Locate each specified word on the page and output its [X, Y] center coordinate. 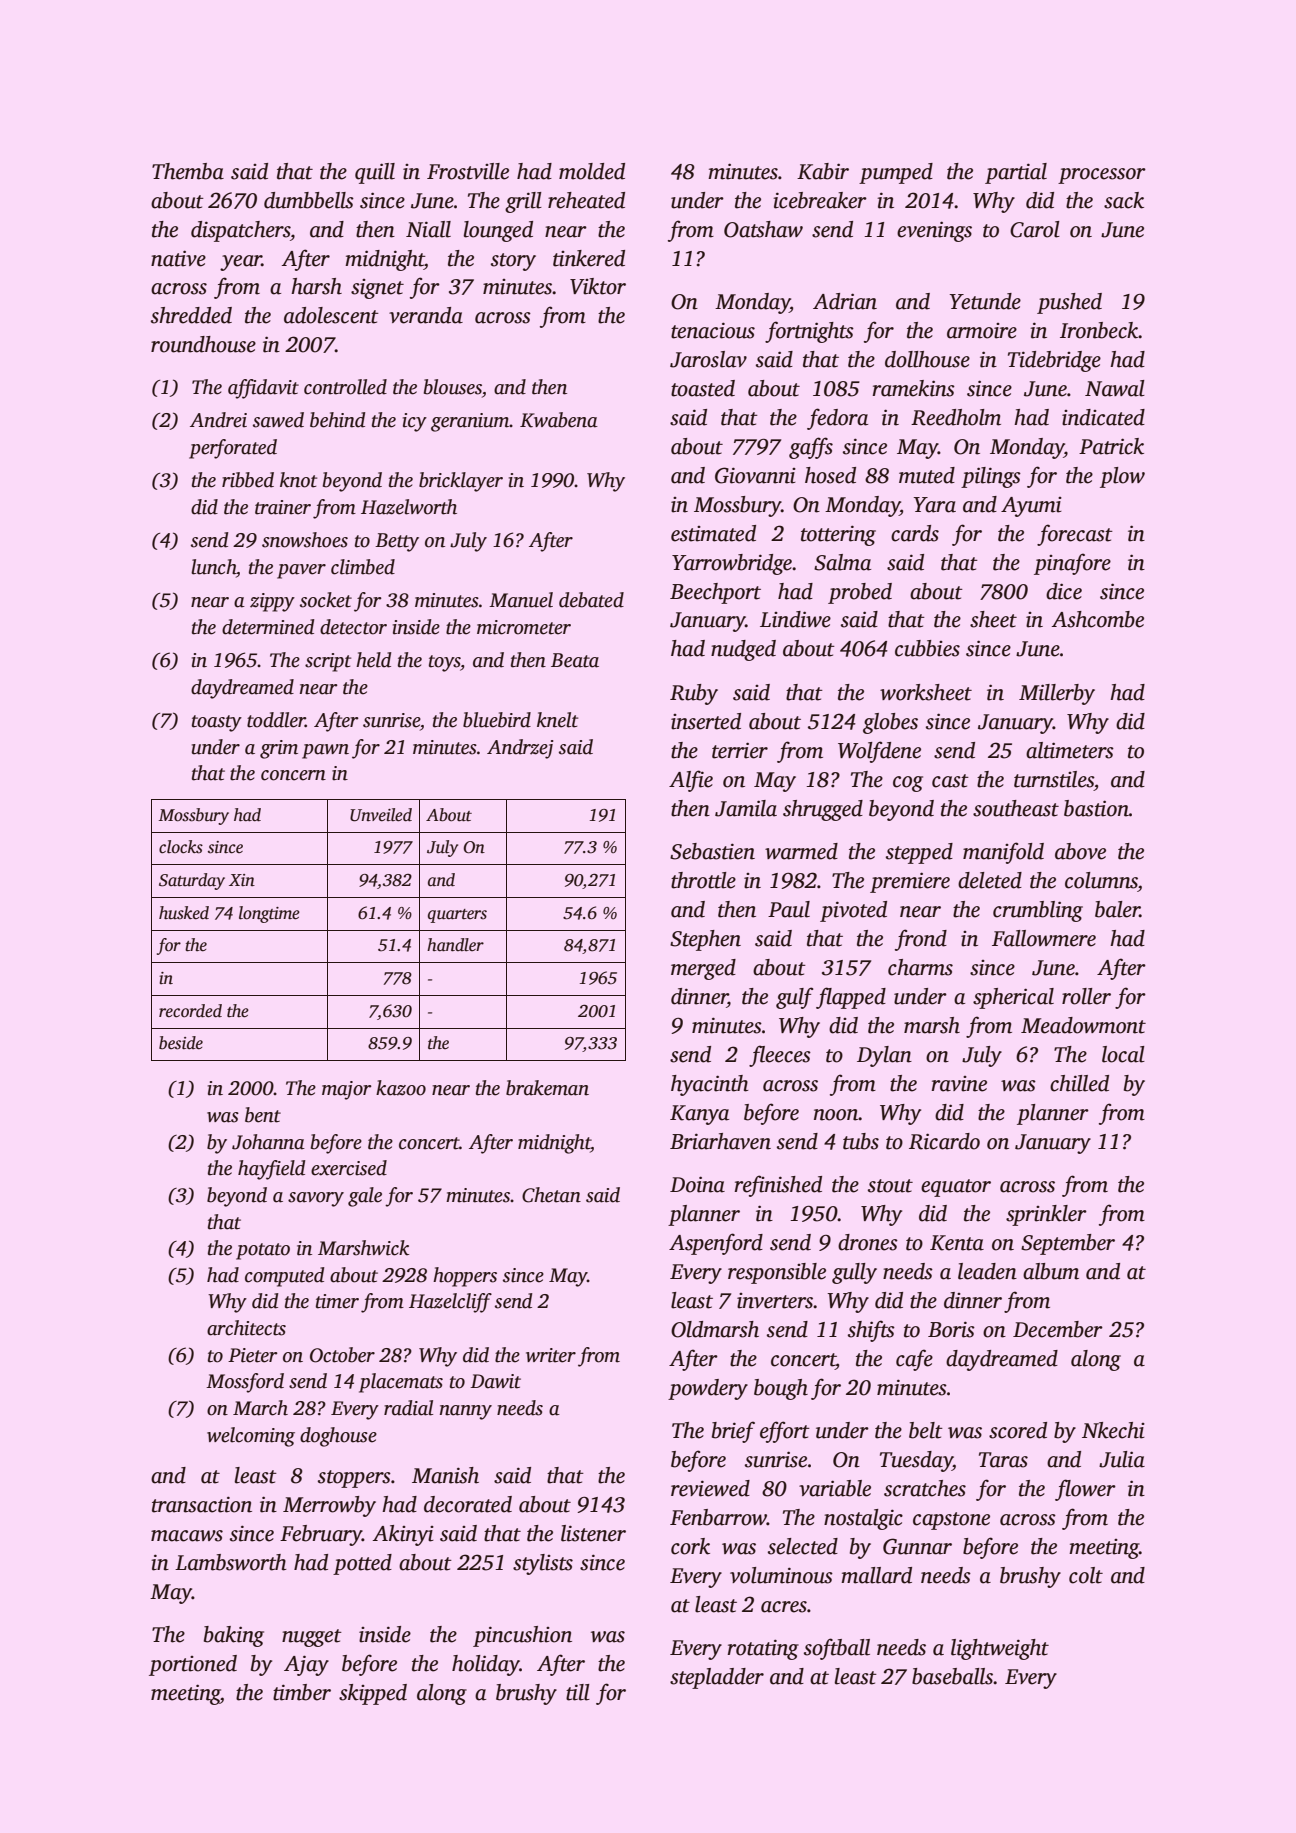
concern [293, 775]
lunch [213, 567]
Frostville [468, 171]
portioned [193, 1665]
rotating [763, 1649]
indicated [1103, 417]
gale [365, 1197]
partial [1016, 173]
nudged [743, 650]
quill [375, 173]
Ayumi [1031, 507]
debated [591, 600]
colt [1086, 1575]
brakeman [547, 1088]
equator [956, 1188]
